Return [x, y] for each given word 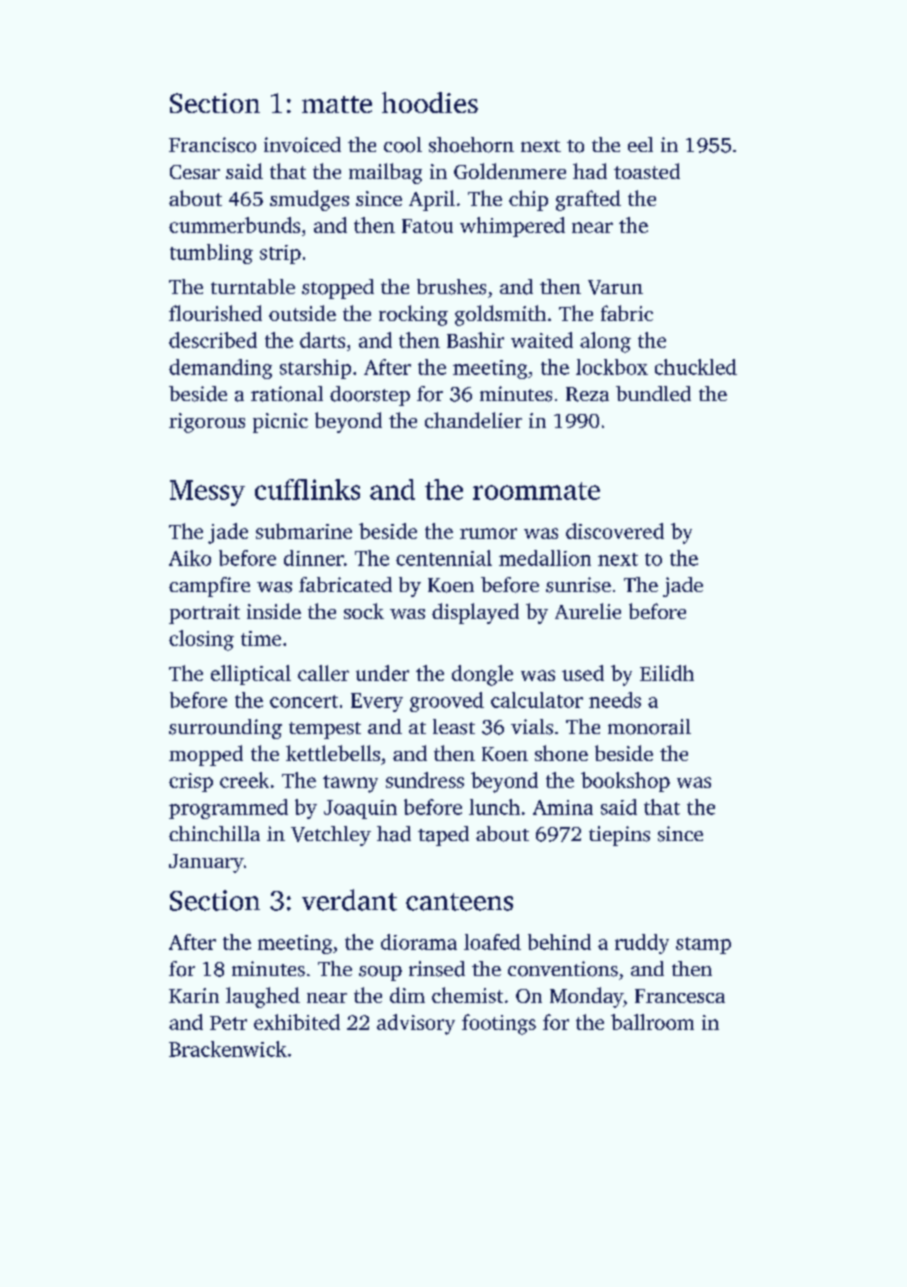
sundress [425, 780]
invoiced [302, 145]
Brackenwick [228, 1049]
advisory [416, 1024]
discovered [615, 531]
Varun [615, 287]
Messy [207, 493]
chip [528, 200]
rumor [488, 533]
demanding [220, 369]
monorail [649, 727]
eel [640, 144]
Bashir [475, 340]
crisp [191, 782]
